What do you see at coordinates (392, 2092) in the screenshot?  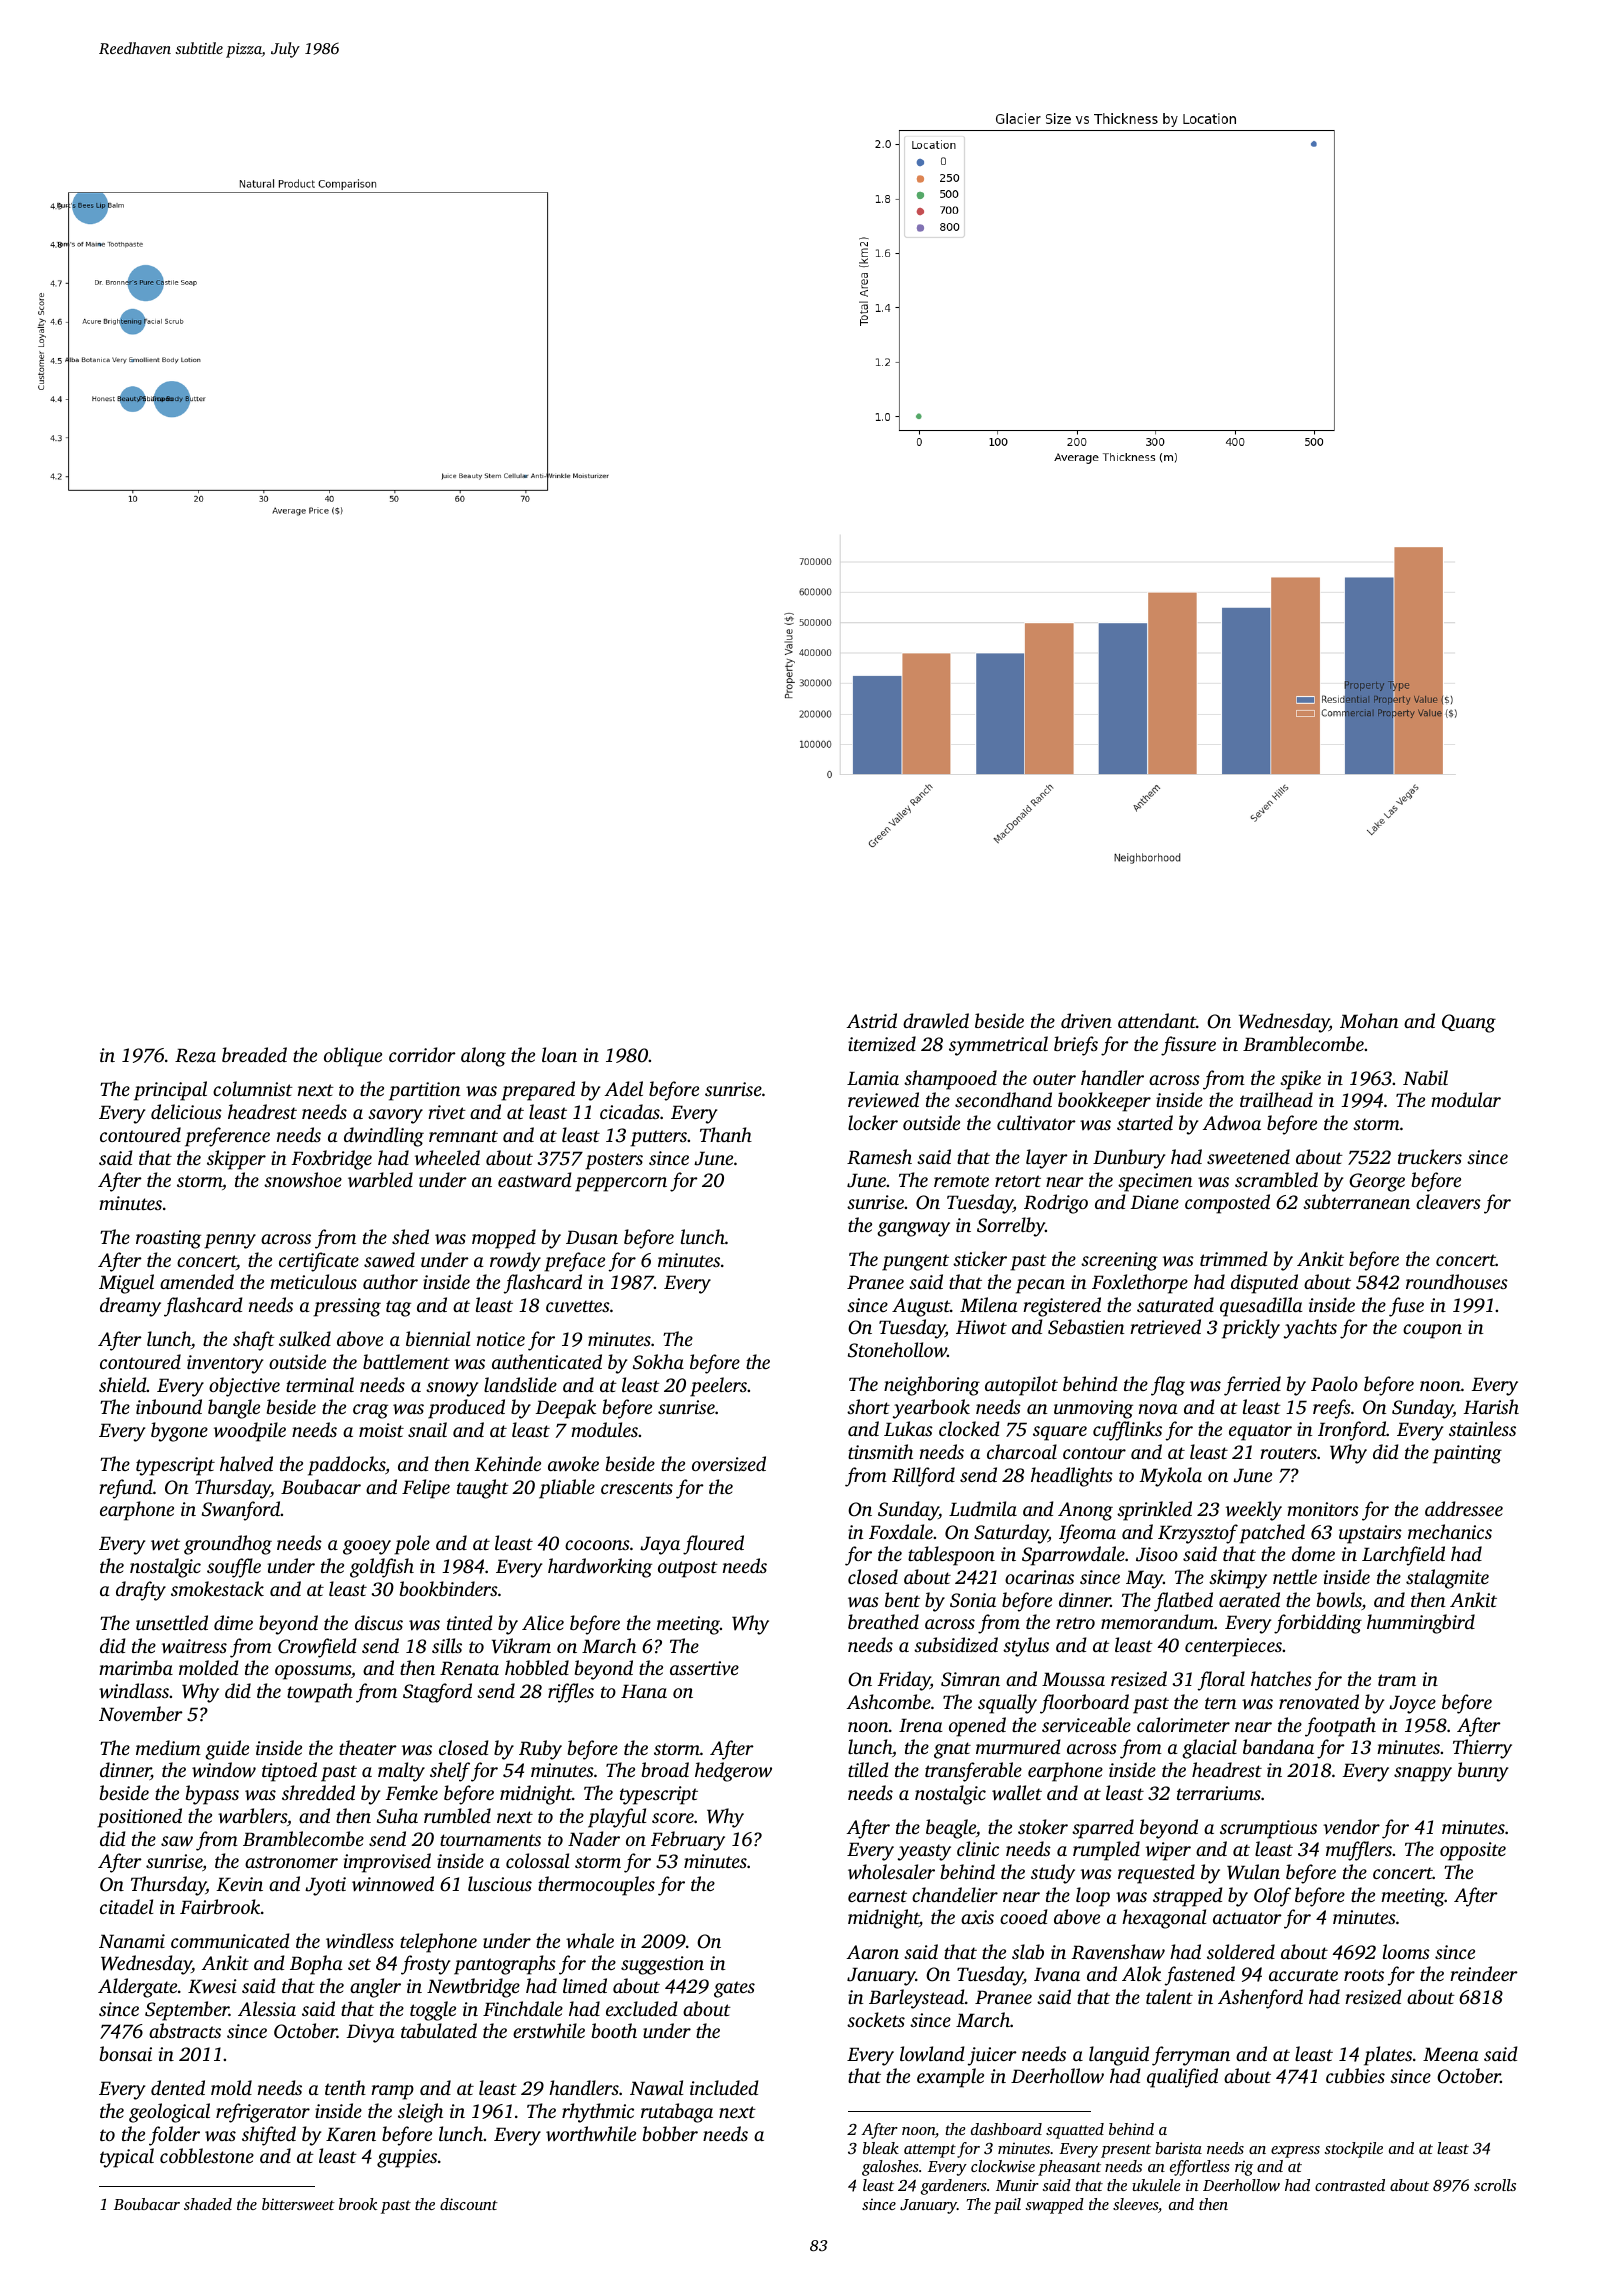 I see `ramp` at bounding box center [392, 2092].
